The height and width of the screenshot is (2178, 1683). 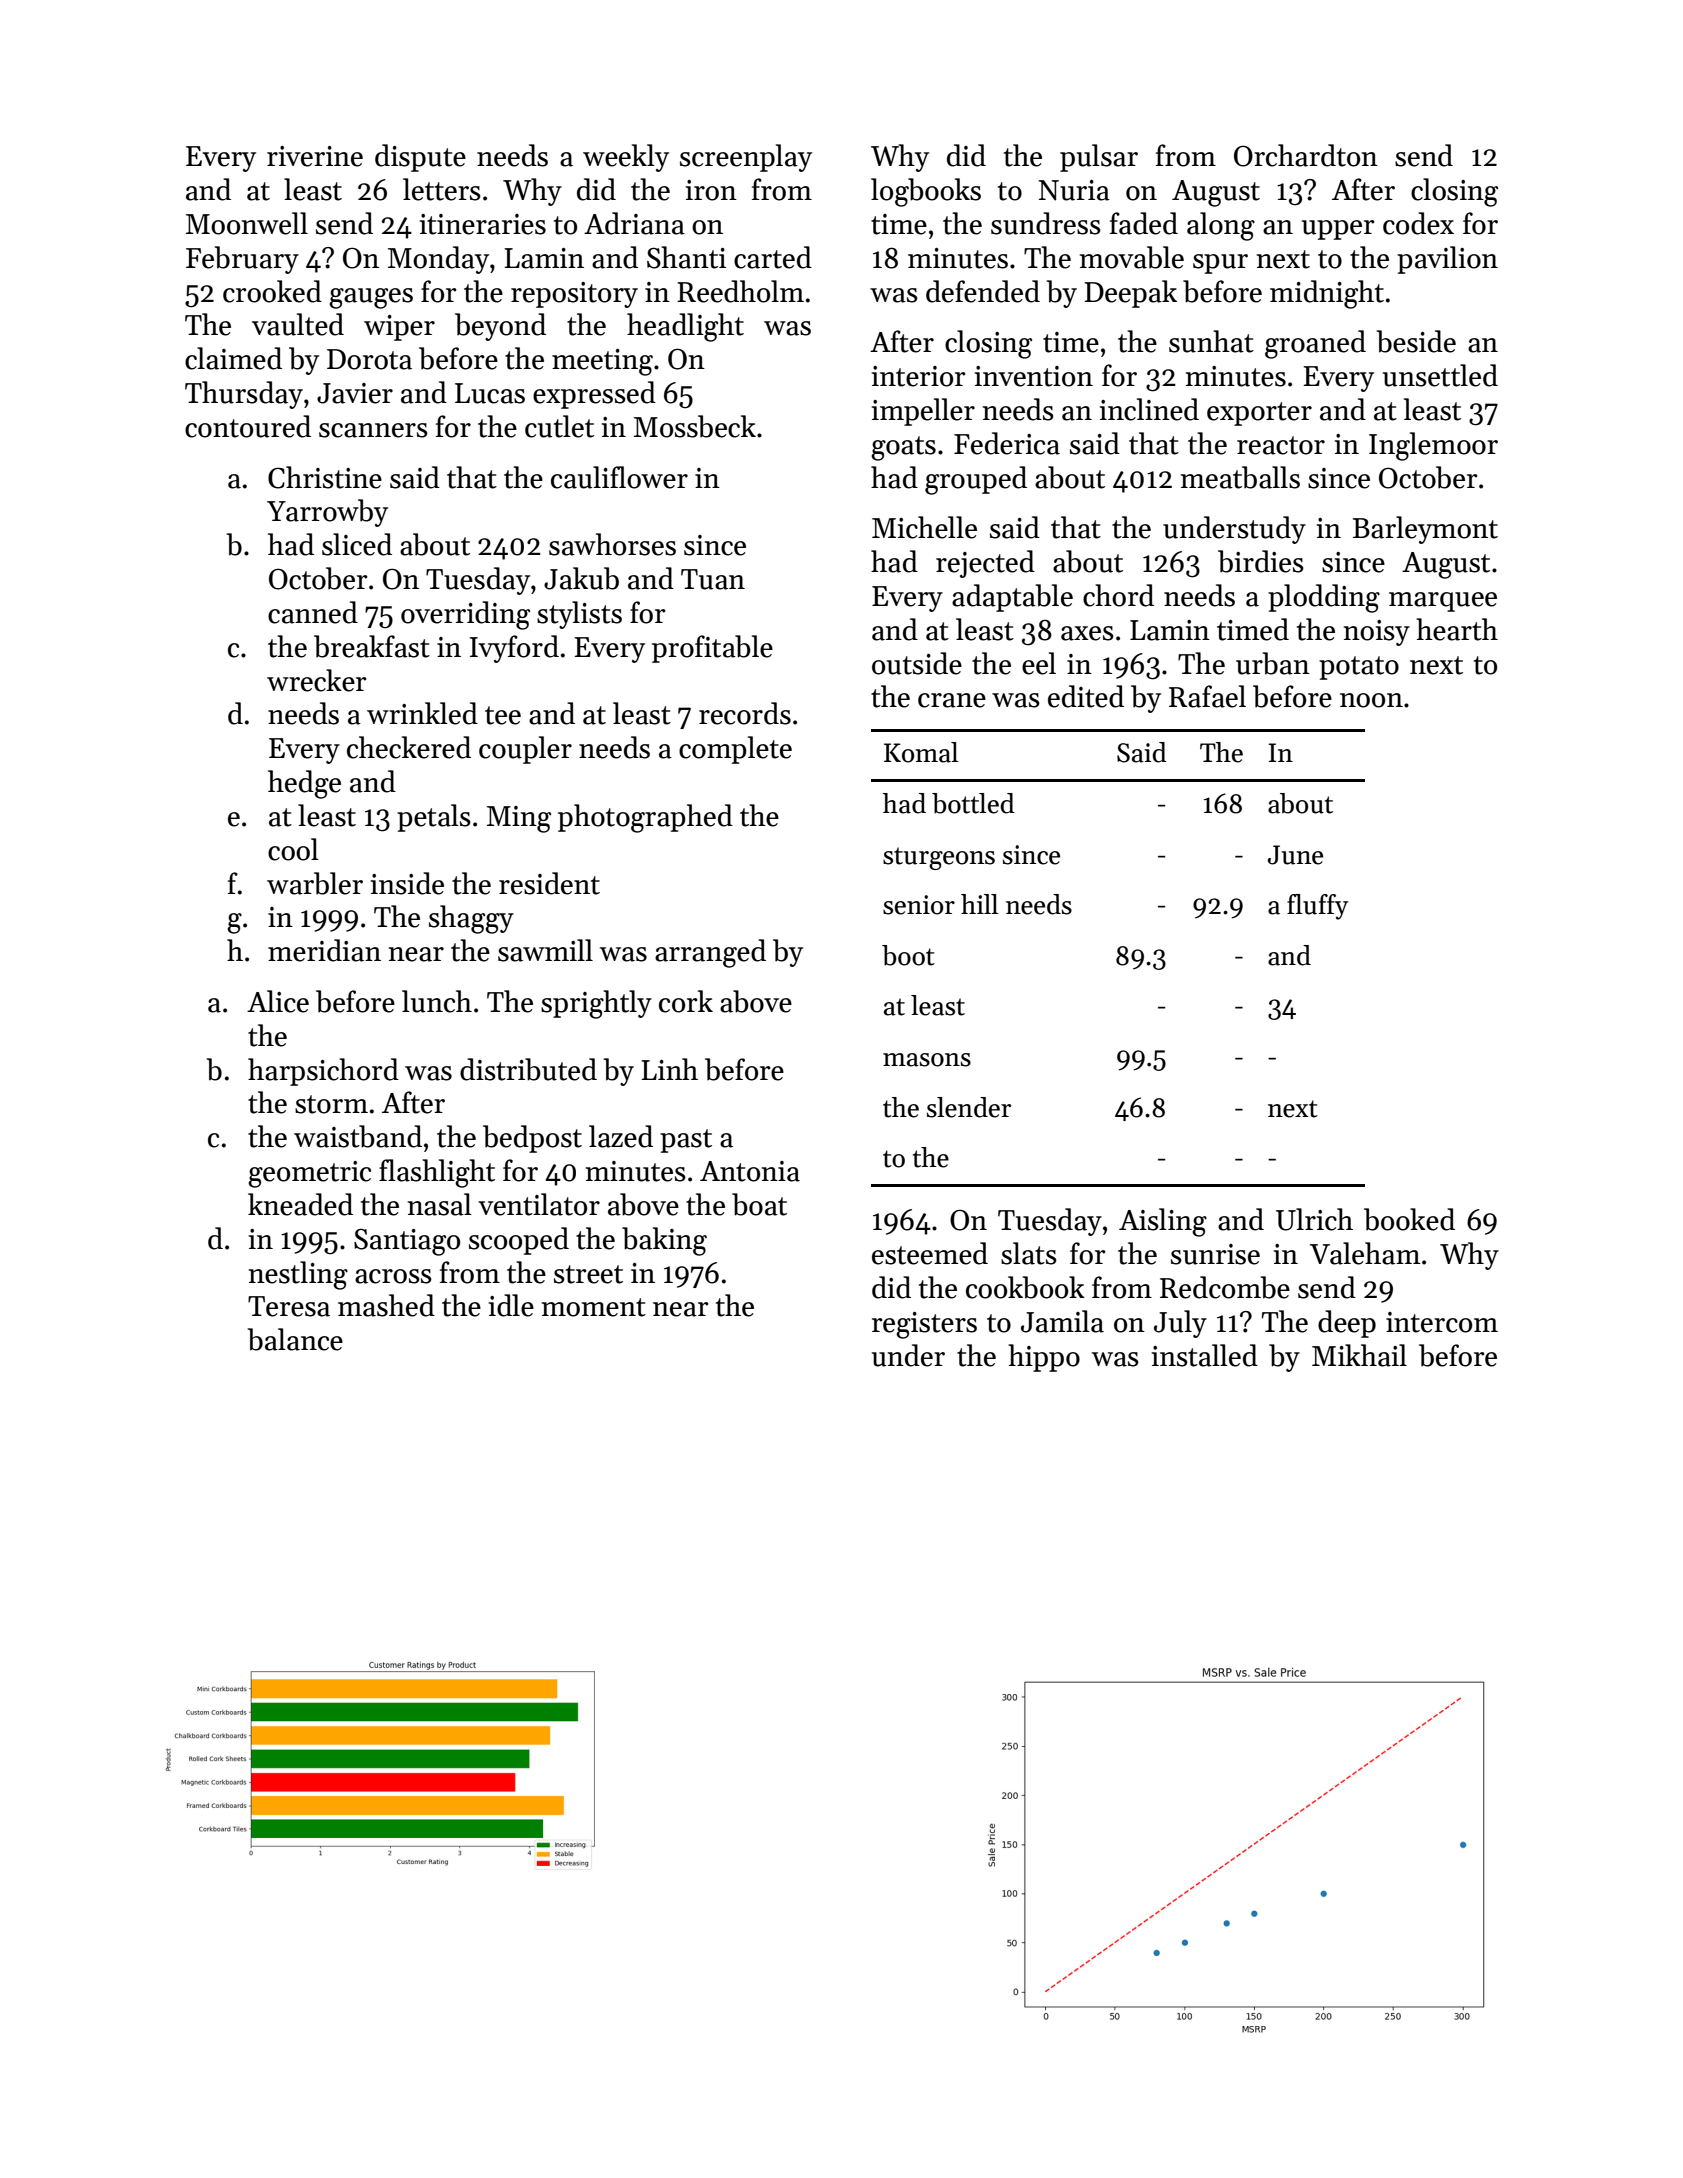 What do you see at coordinates (514, 649) in the screenshot?
I see `Ivyford` at bounding box center [514, 649].
